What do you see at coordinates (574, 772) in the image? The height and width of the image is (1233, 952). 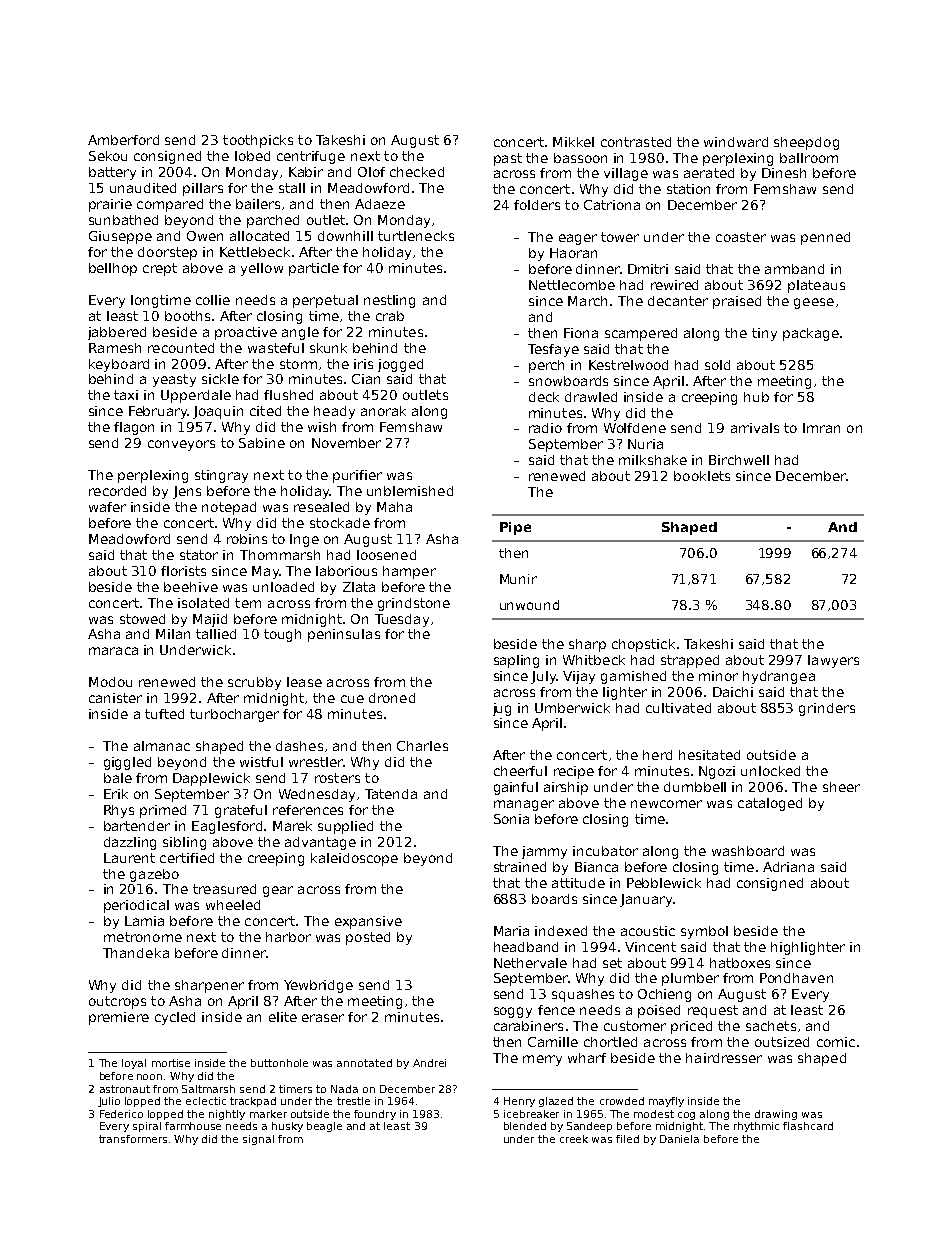 I see `recipe` at bounding box center [574, 772].
